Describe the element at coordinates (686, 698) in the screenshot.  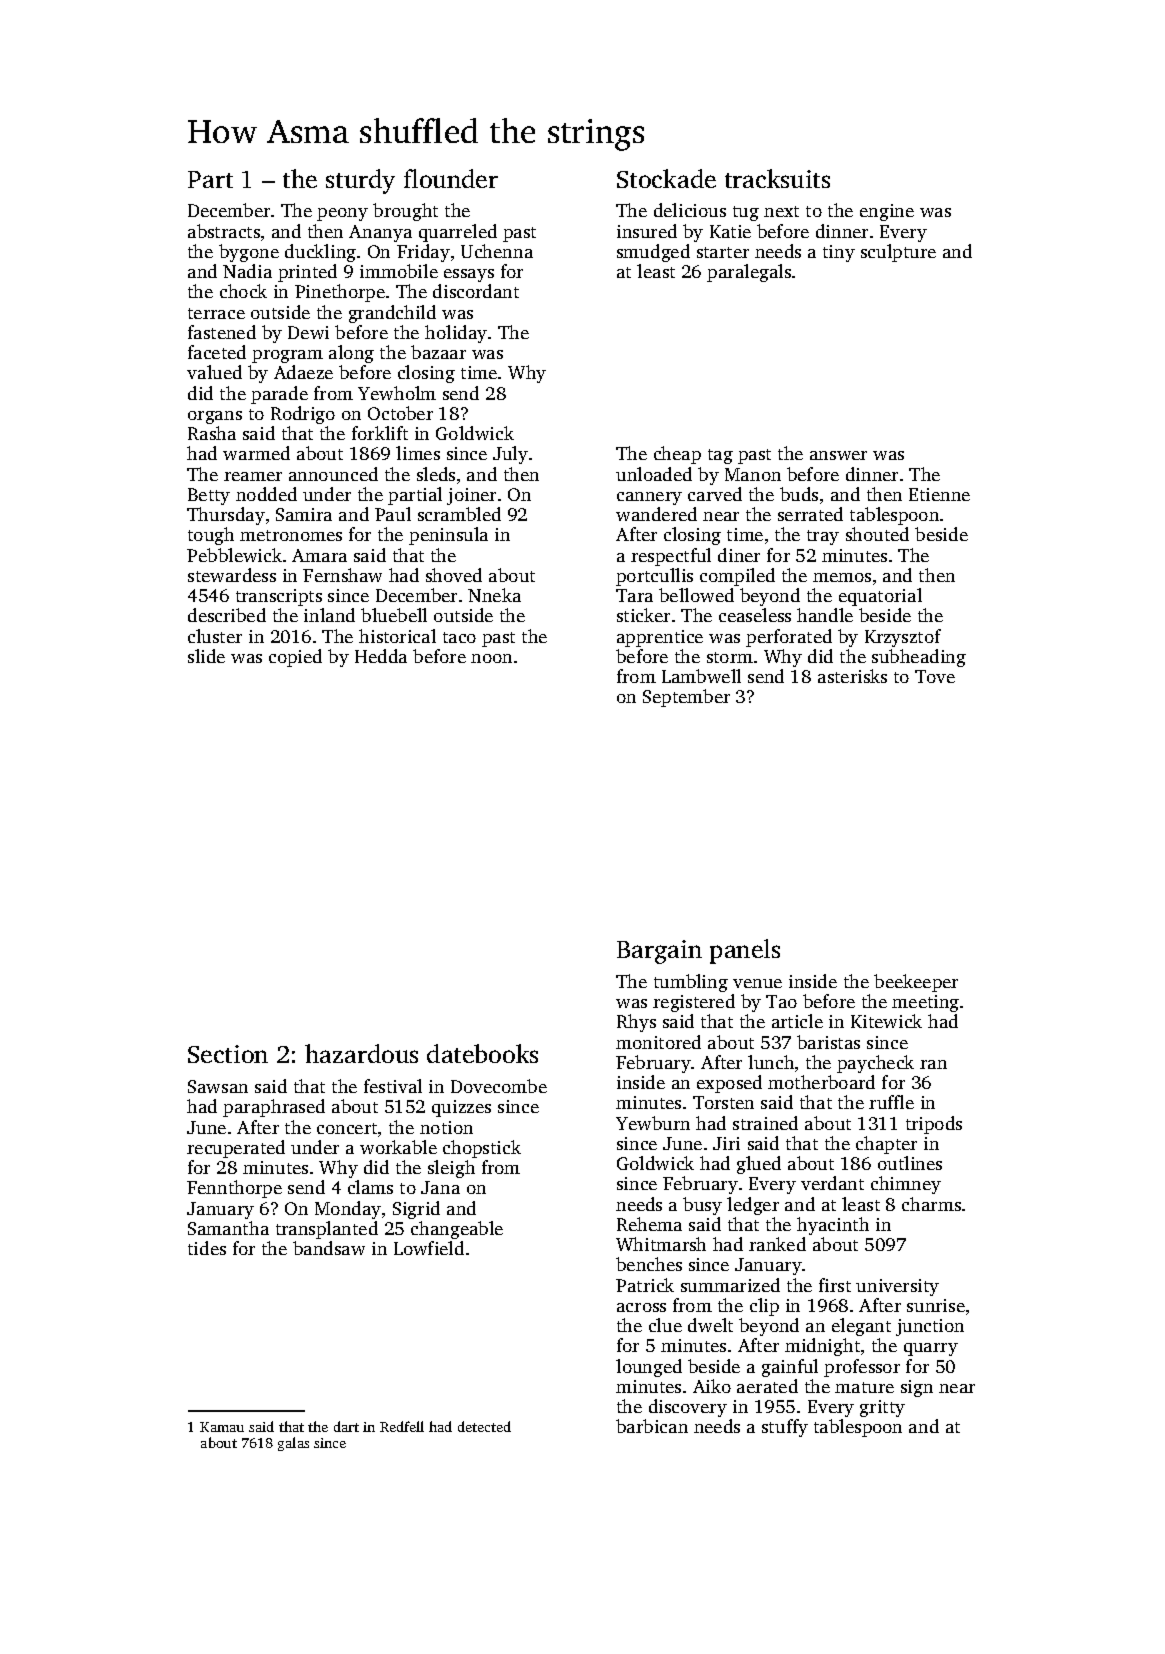
I see `September` at that location.
